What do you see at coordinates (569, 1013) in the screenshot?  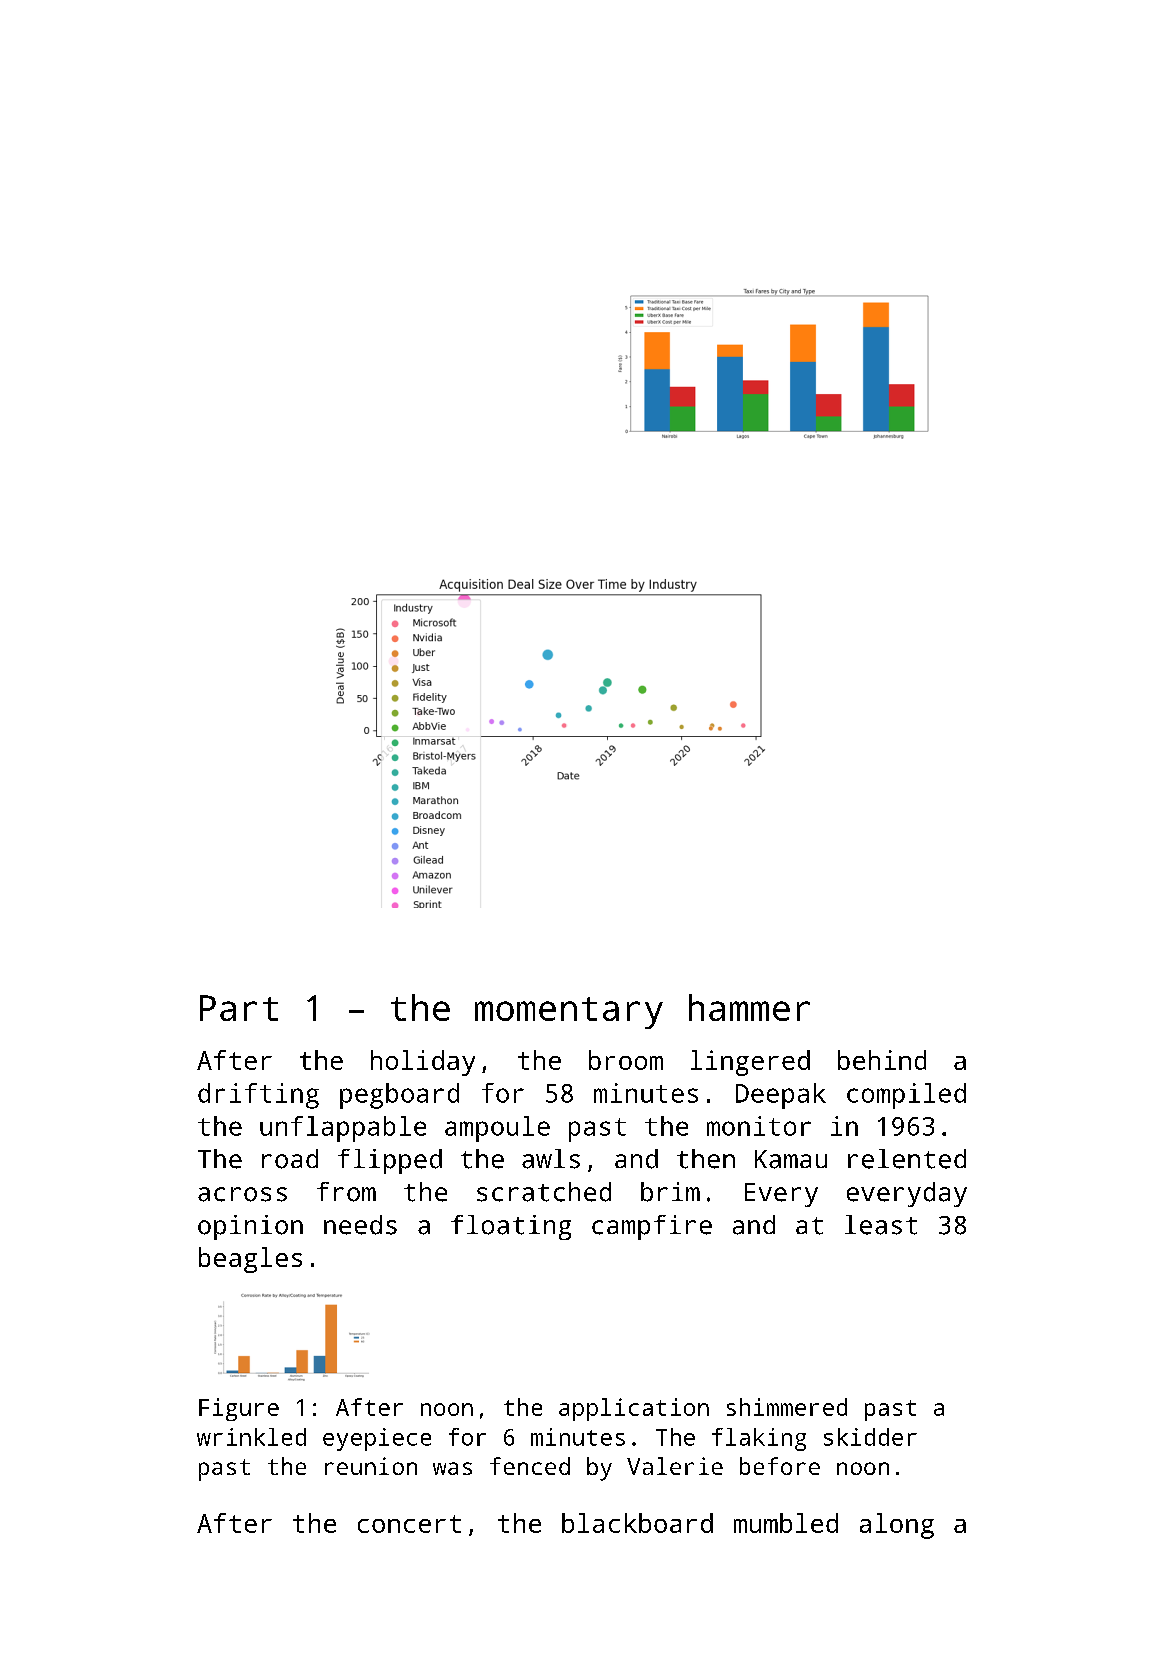 I see `momentary` at bounding box center [569, 1013].
